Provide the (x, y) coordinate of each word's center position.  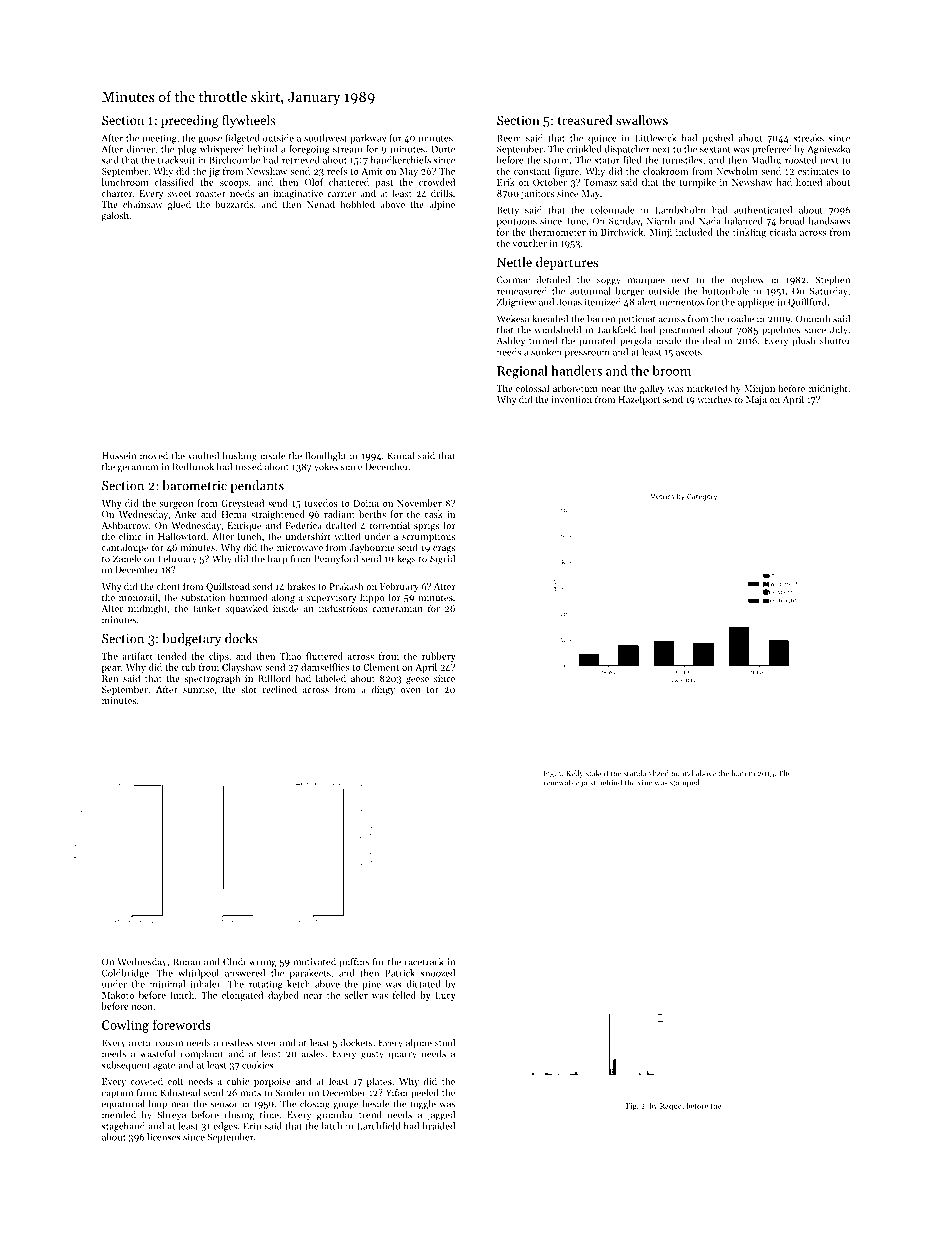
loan (738, 773)
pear (111, 669)
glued (179, 205)
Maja (756, 400)
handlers (576, 370)
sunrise (198, 689)
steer (266, 1043)
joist (588, 783)
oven (411, 690)
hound (682, 773)
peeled (425, 1094)
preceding (190, 121)
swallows (642, 120)
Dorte (443, 149)
